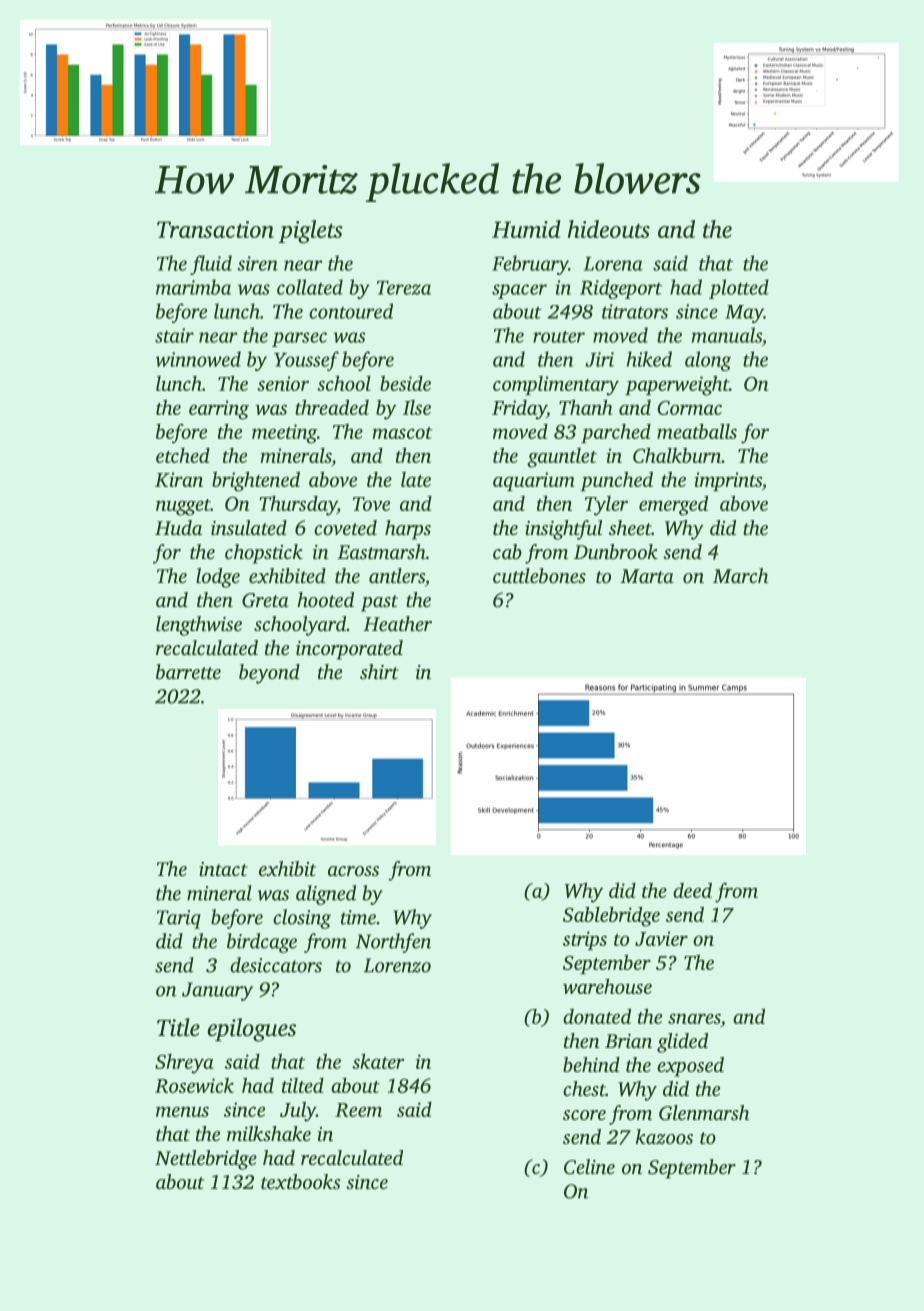 The width and height of the page is (924, 1311). What do you see at coordinates (397, 965) in the page?
I see `Lorenzo` at bounding box center [397, 965].
